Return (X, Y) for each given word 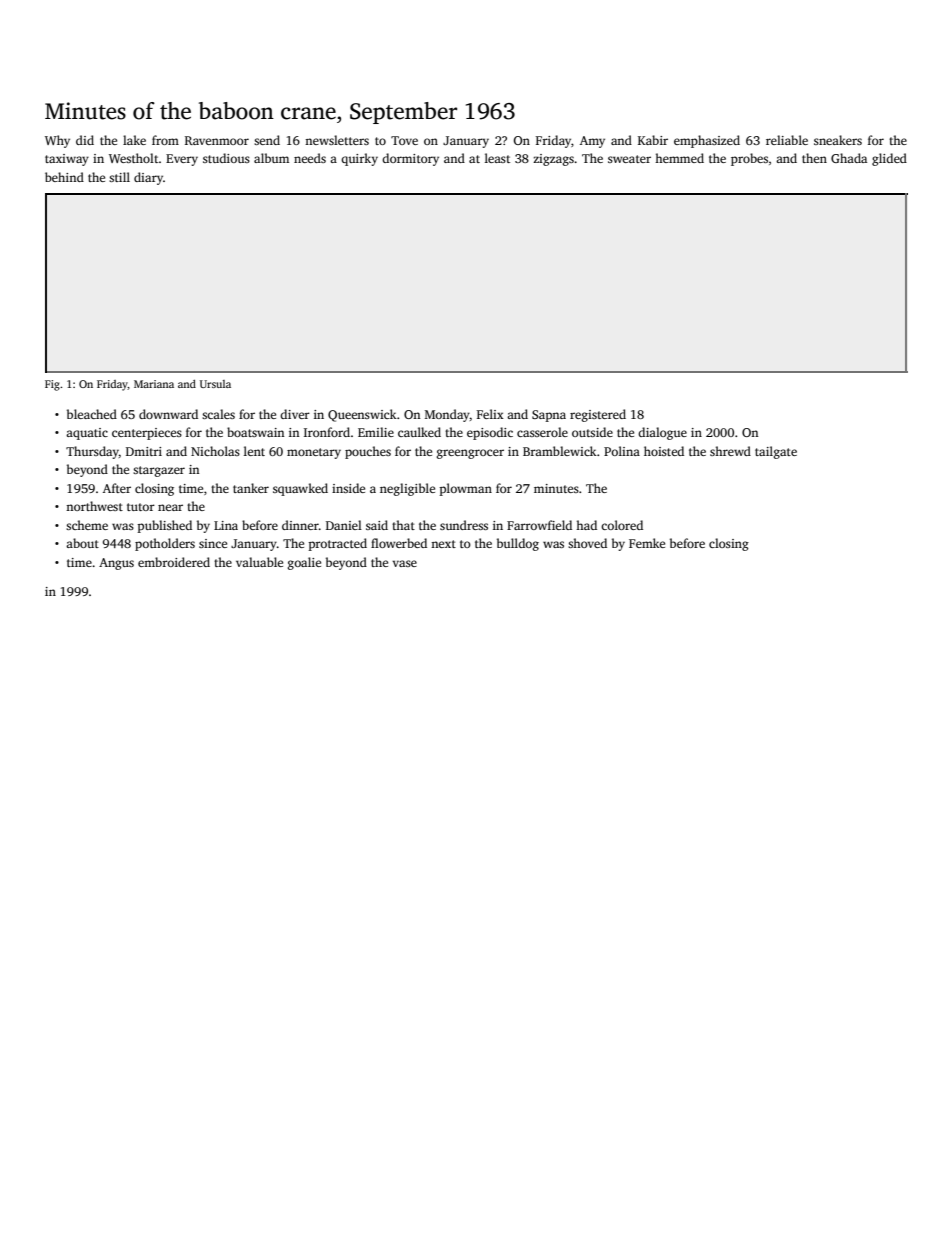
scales (218, 414)
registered (598, 415)
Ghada (849, 158)
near (170, 507)
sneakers (838, 140)
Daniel (344, 525)
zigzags (553, 160)
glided (889, 159)
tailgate (776, 452)
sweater (629, 159)
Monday (447, 415)
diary (148, 178)
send (267, 140)
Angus (116, 564)
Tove (404, 140)
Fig (52, 385)
